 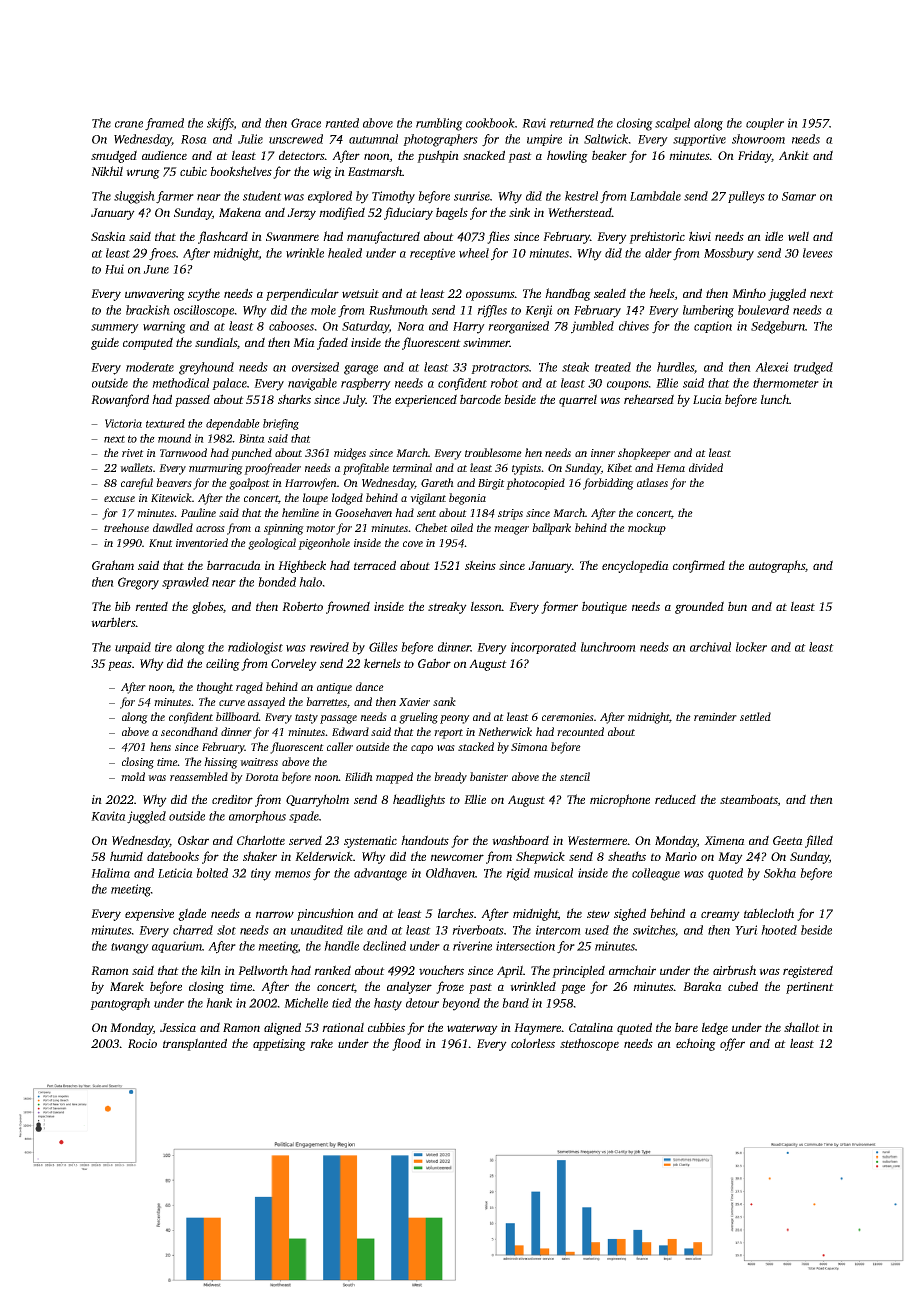 What do you see at coordinates (472, 1029) in the page?
I see `waterway` at bounding box center [472, 1029].
